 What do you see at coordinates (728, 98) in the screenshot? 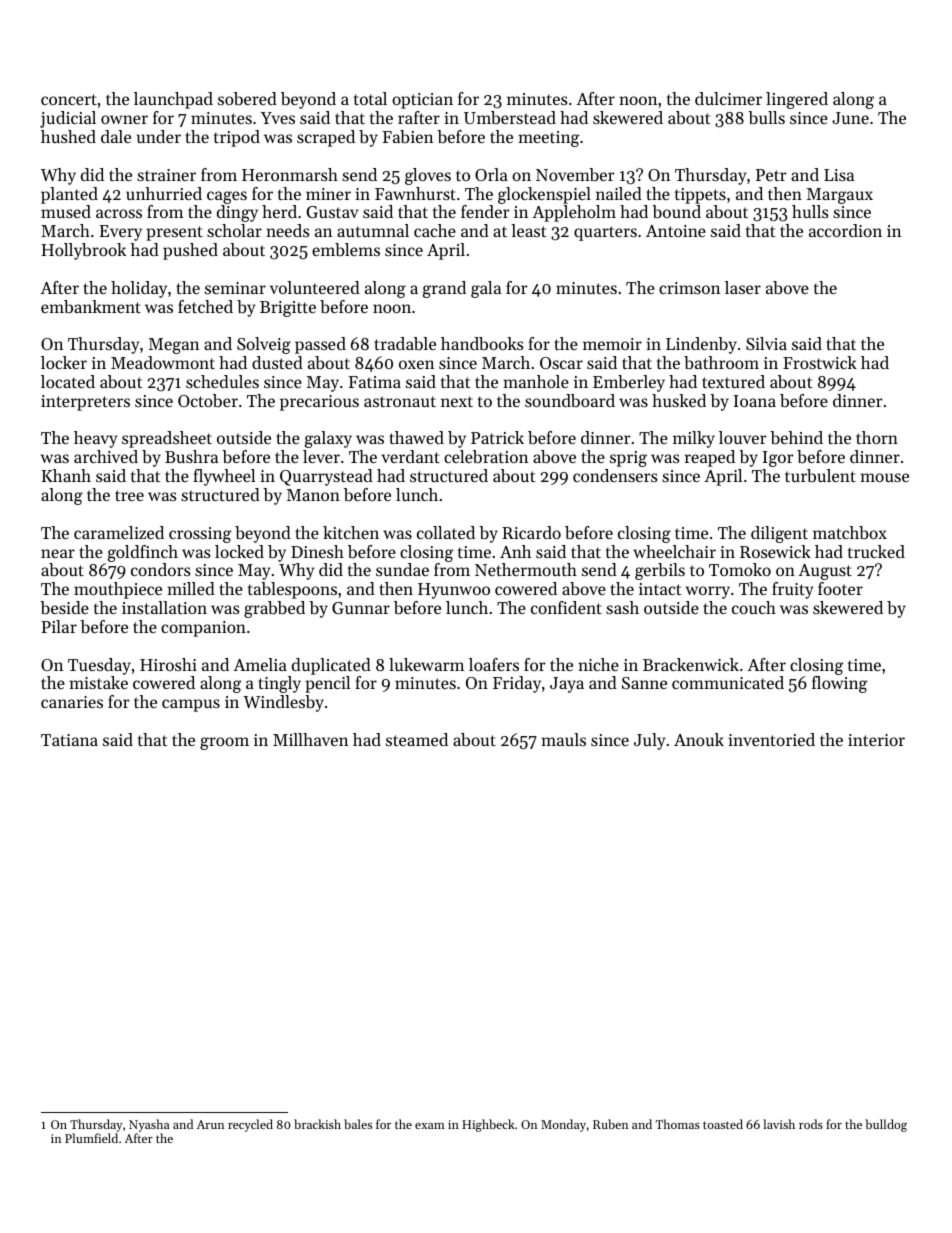
I see `dulcimer` at bounding box center [728, 98].
